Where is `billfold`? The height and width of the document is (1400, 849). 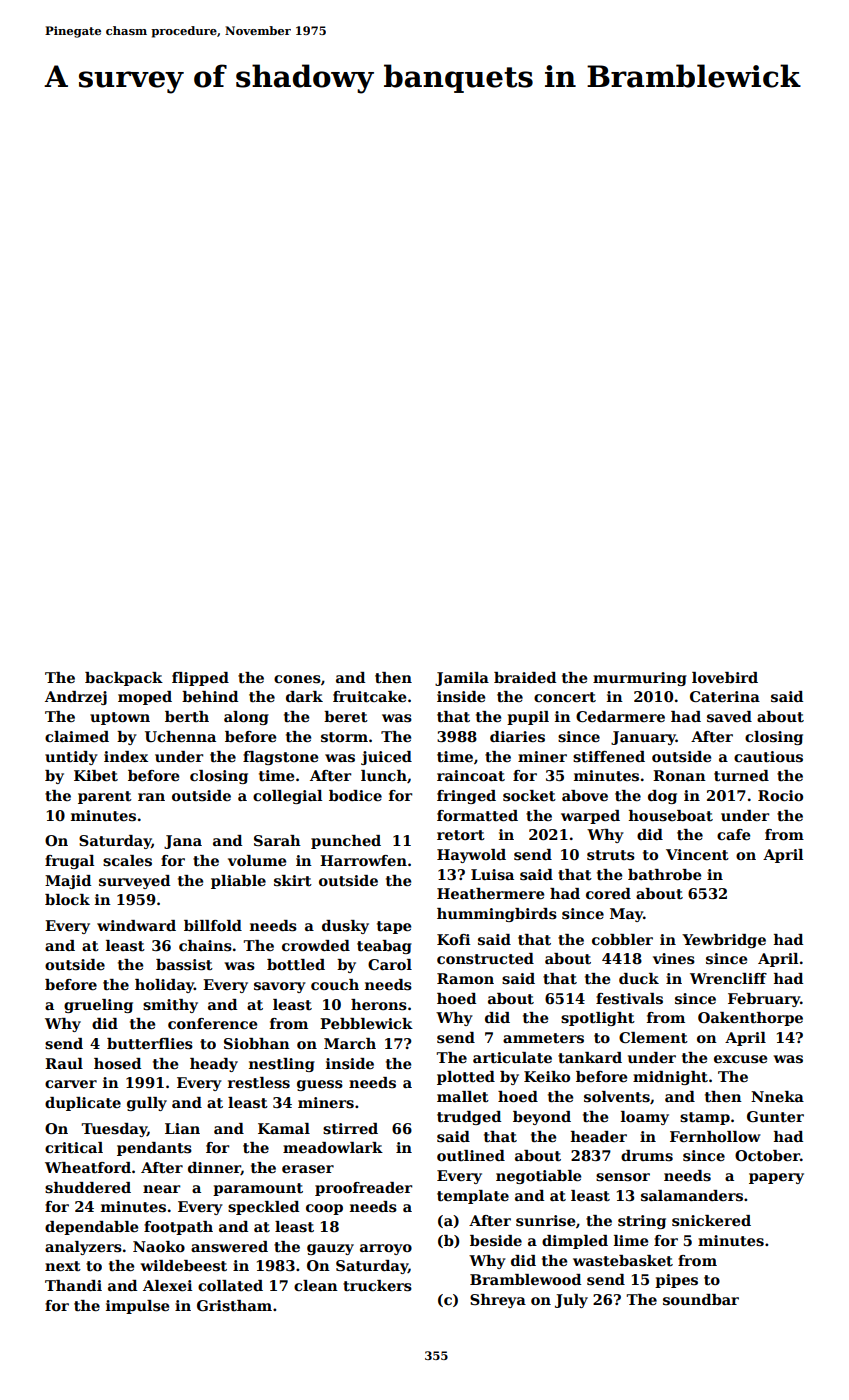
billfold is located at coordinates (213, 925).
